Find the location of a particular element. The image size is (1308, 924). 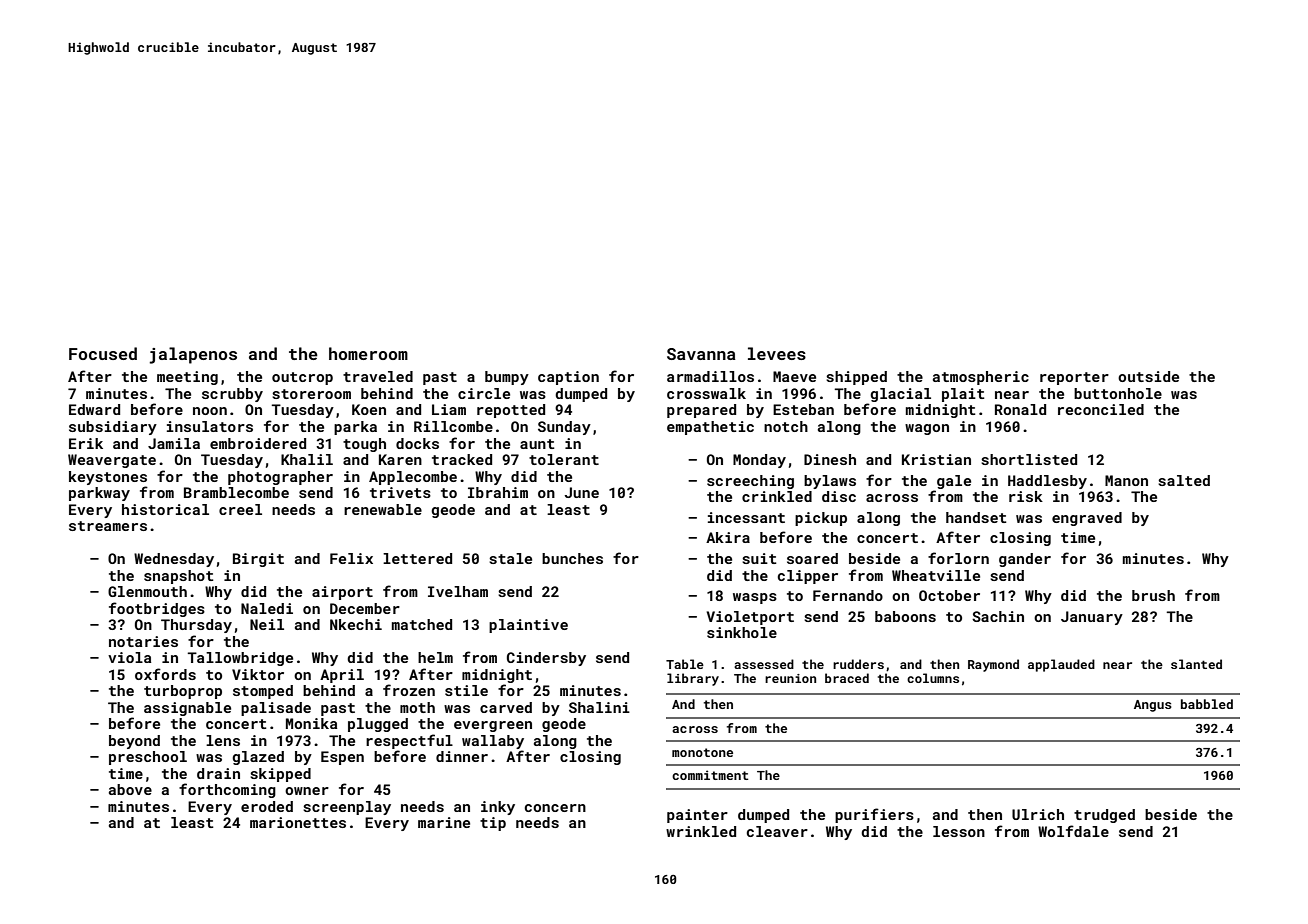

screenplay is located at coordinates (347, 808).
